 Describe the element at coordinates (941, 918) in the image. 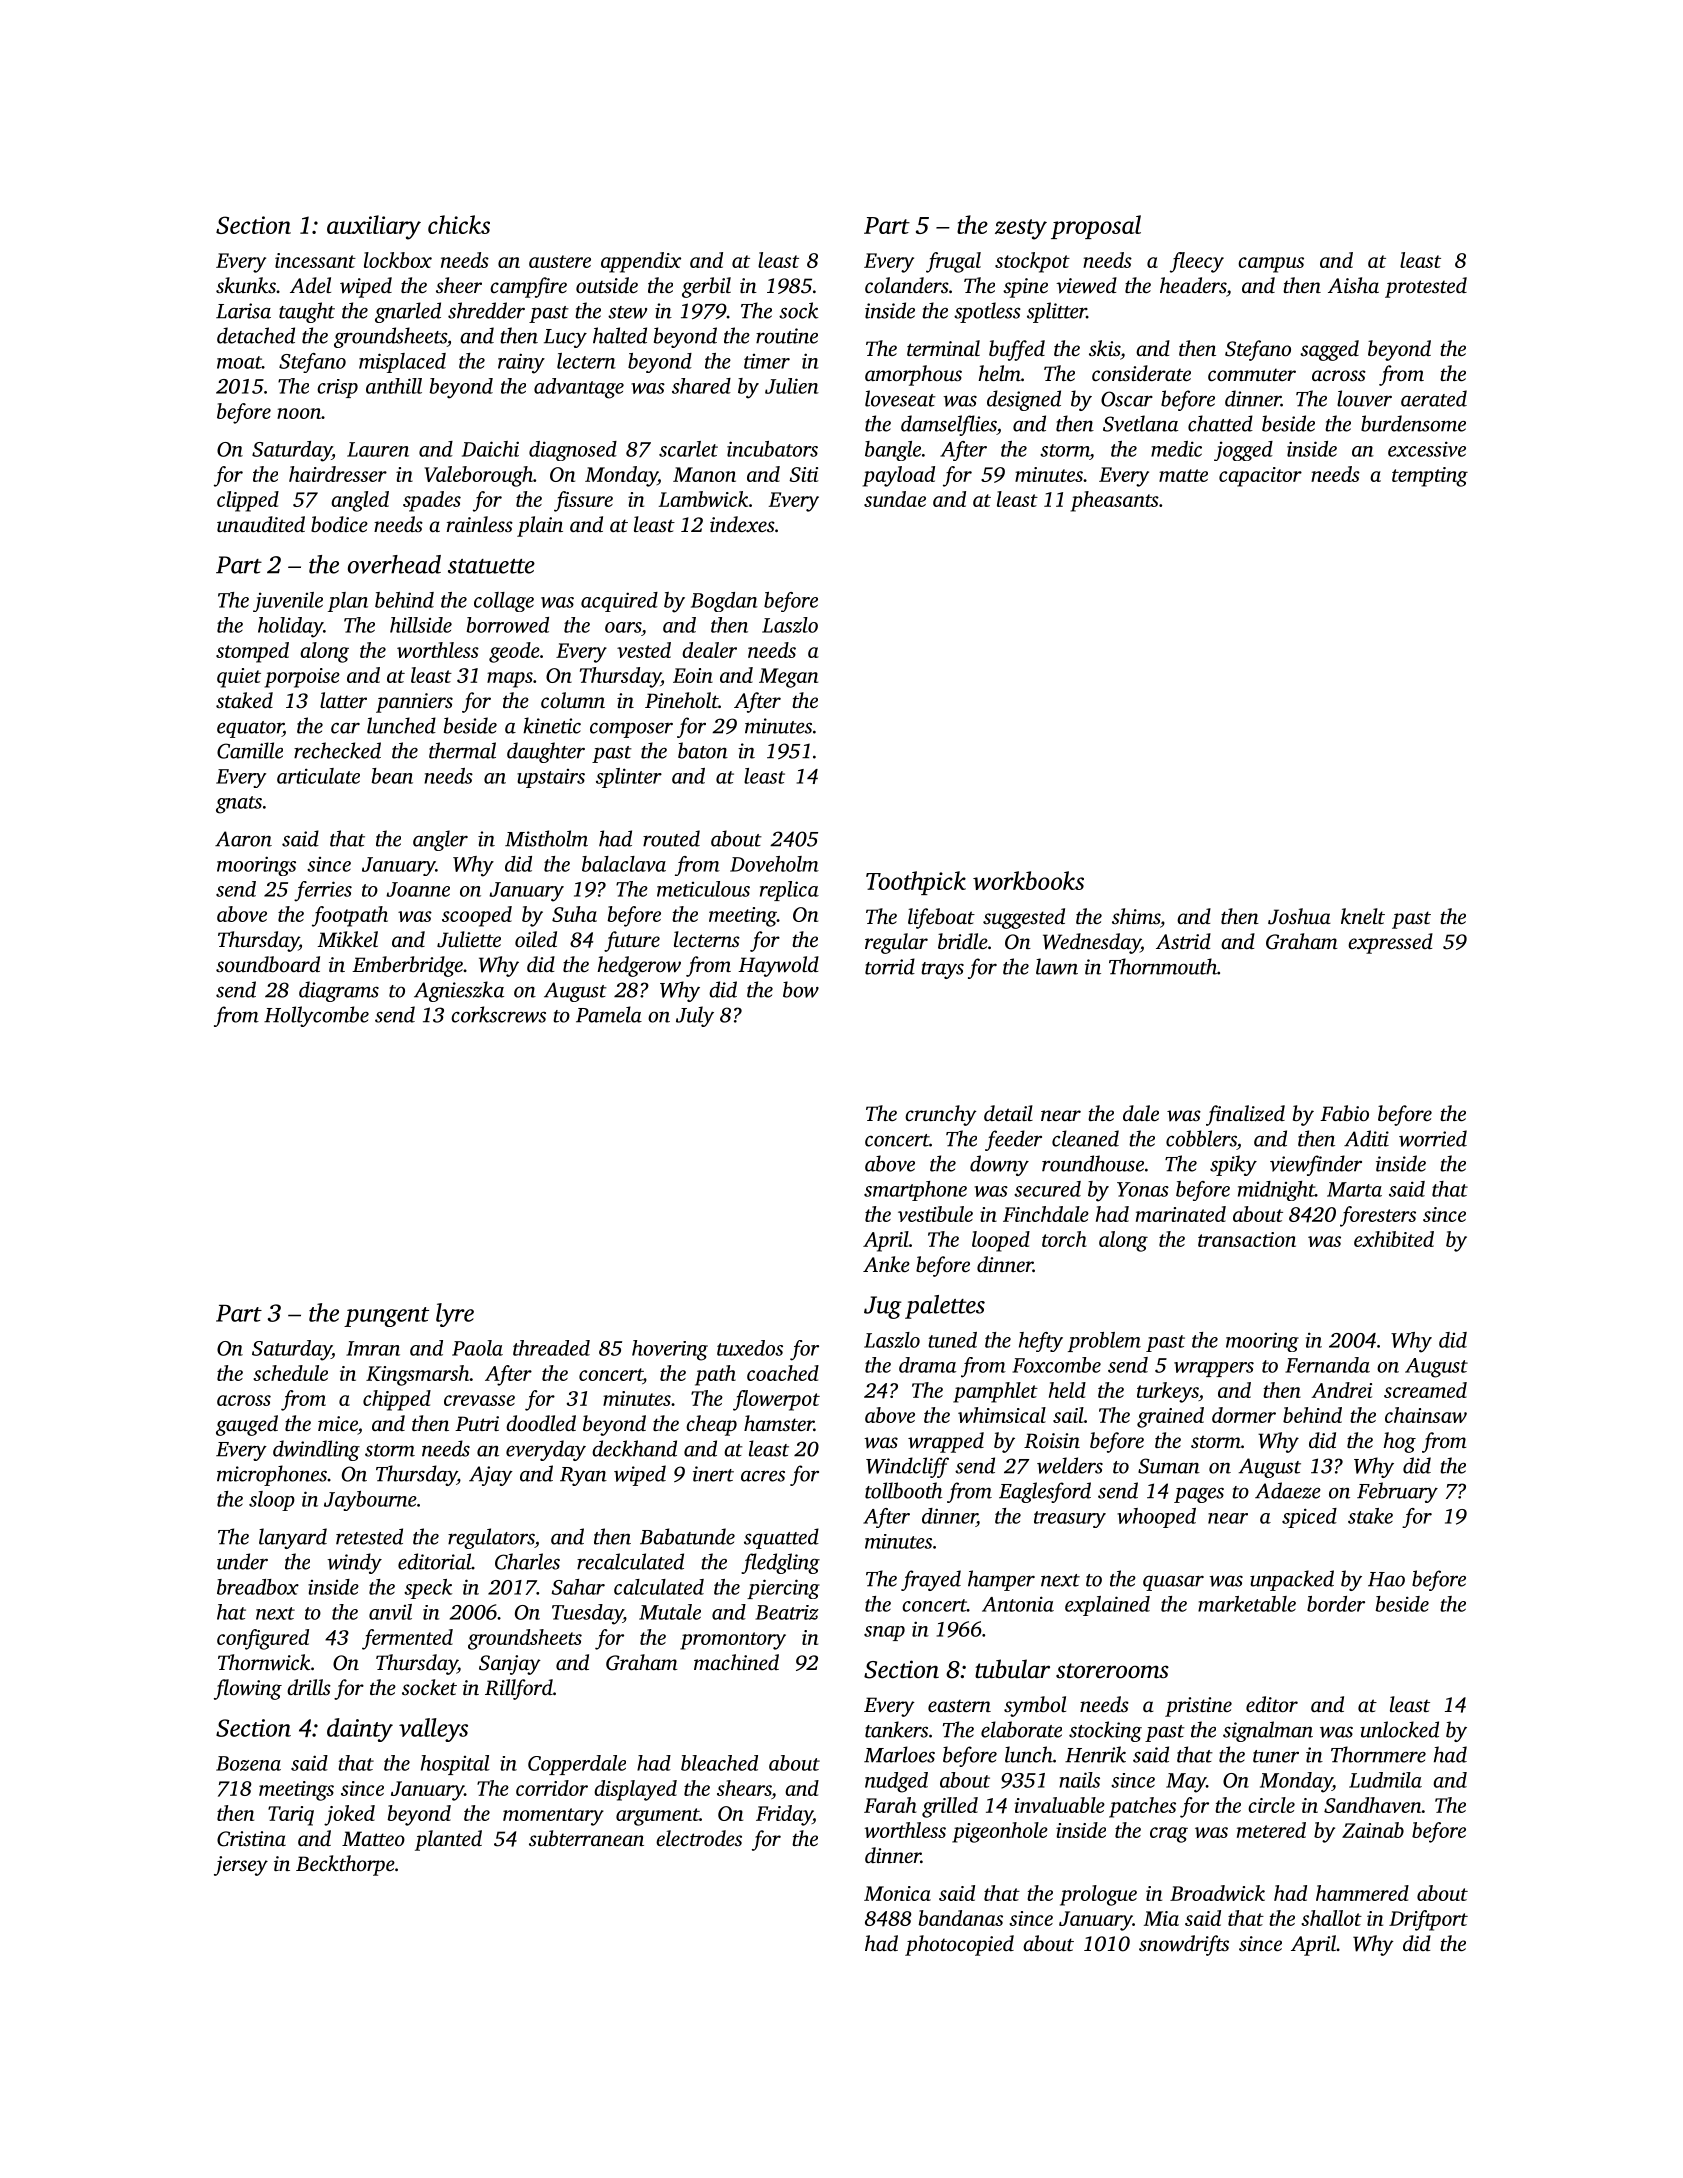

I see `lifeboat` at that location.
